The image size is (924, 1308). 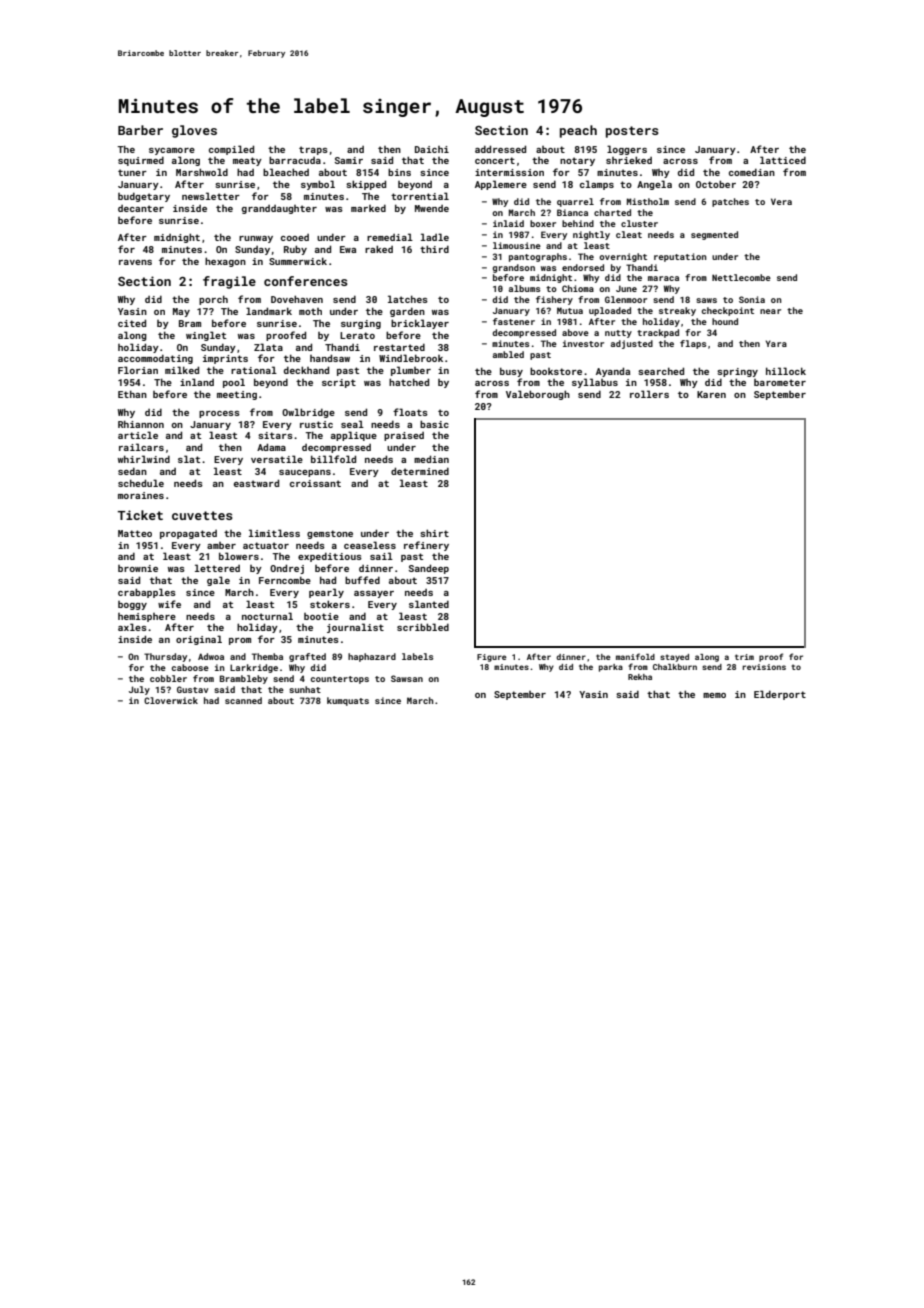 What do you see at coordinates (716, 184) in the screenshot?
I see `October` at bounding box center [716, 184].
